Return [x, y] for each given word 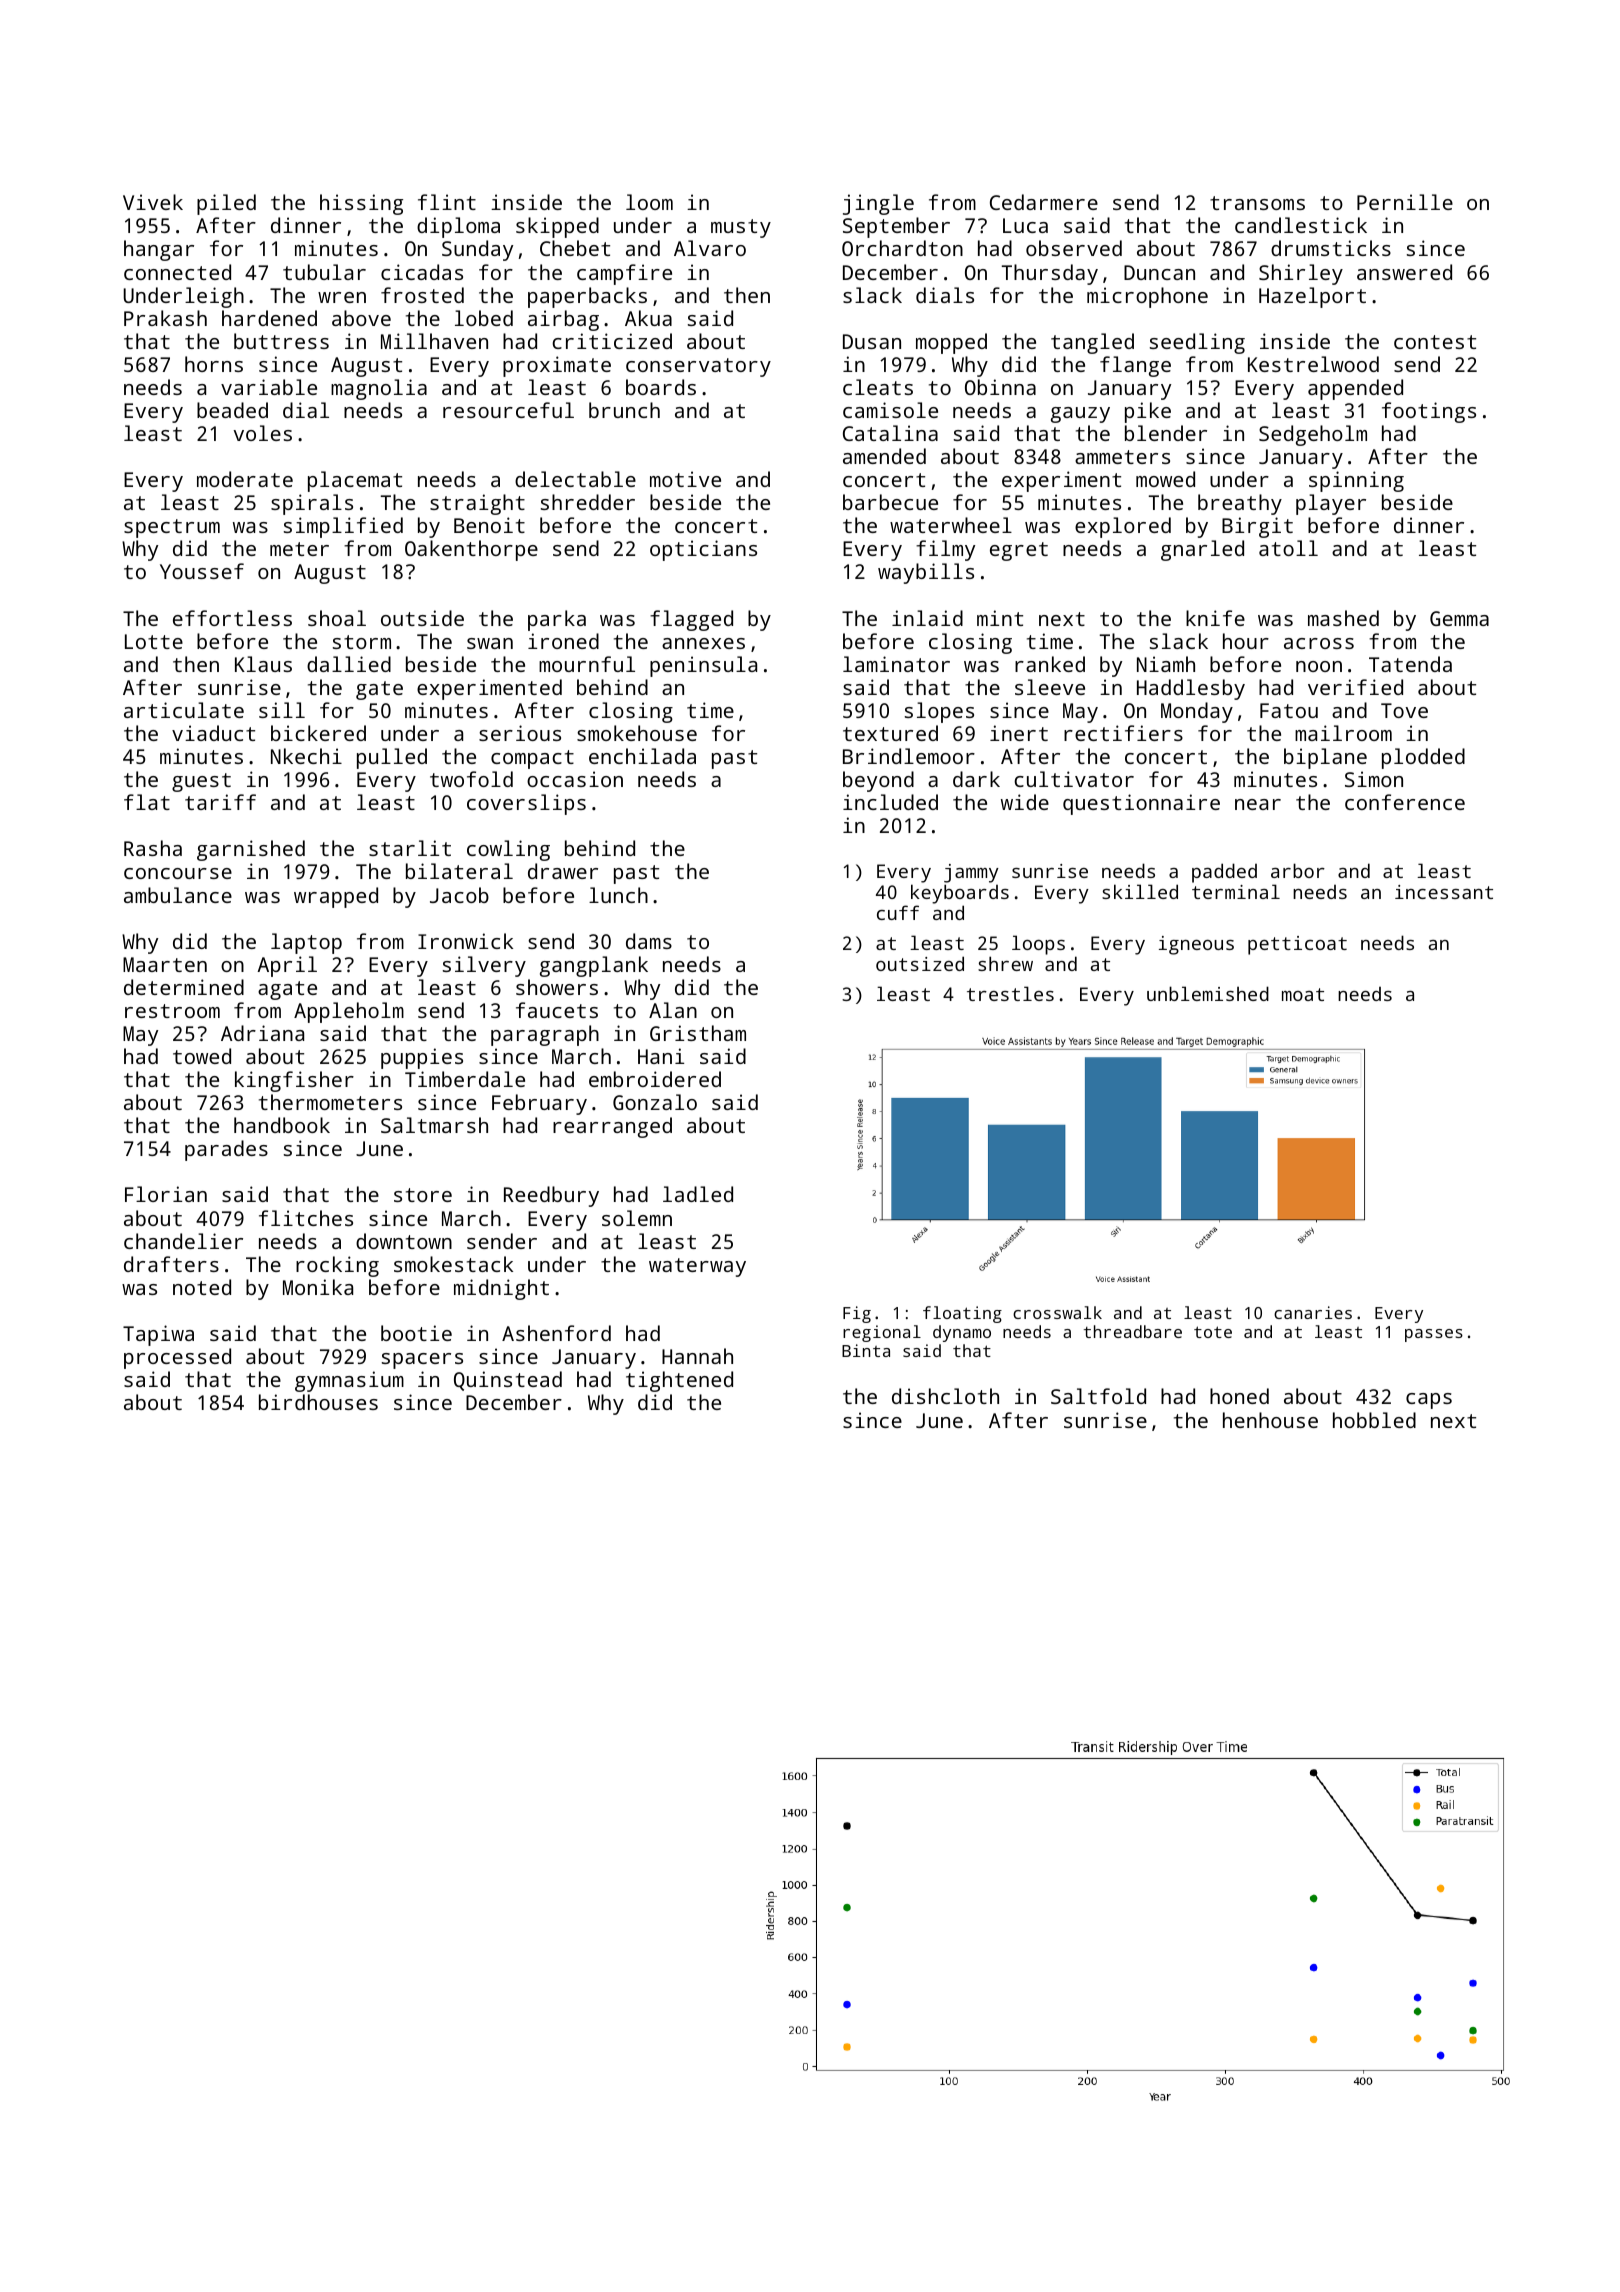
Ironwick [465, 941]
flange [1135, 366]
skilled [1140, 891]
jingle [878, 204]
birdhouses [318, 1402]
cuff [898, 912]
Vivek [153, 202]
